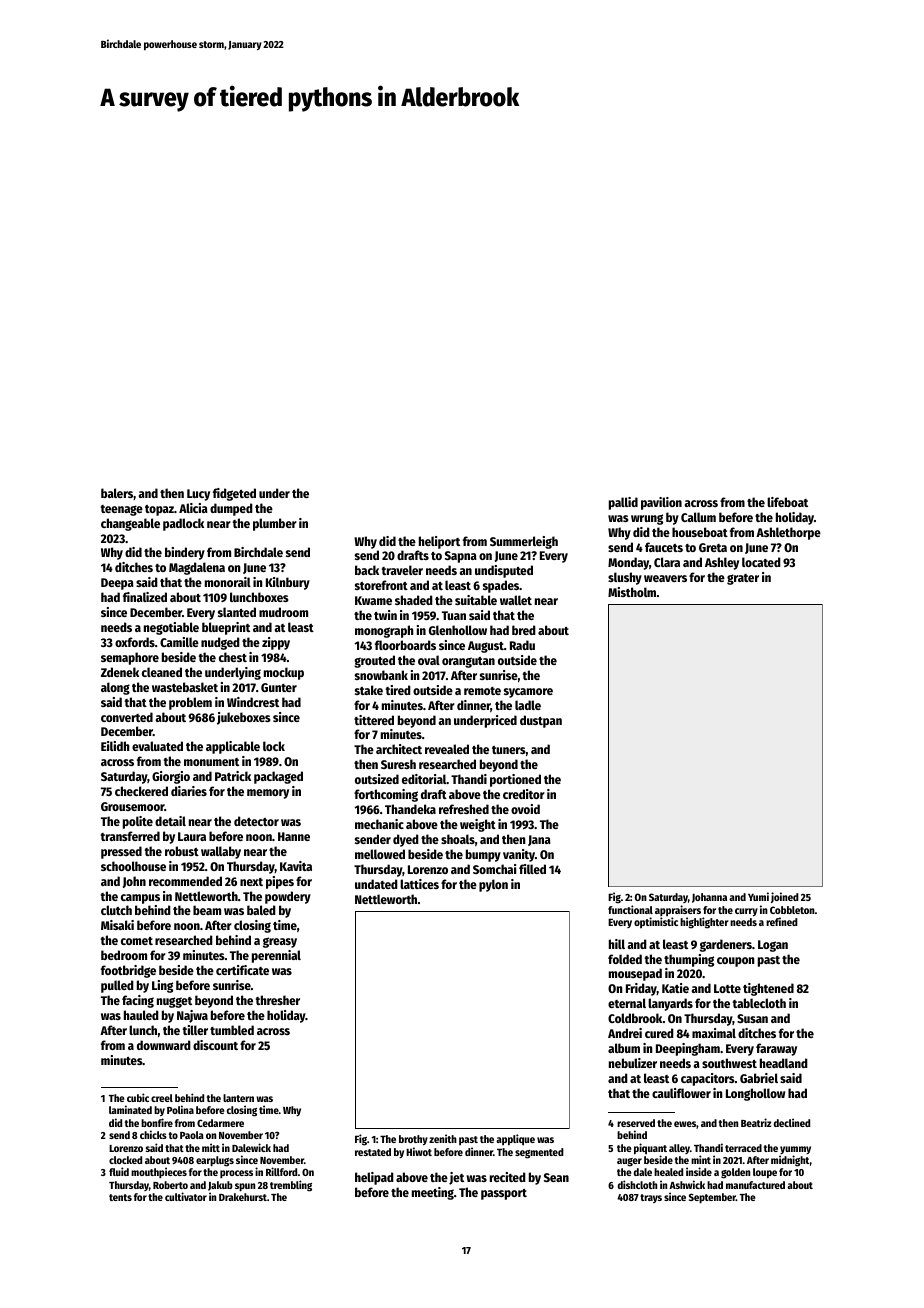 The width and height of the screenshot is (924, 1308). What do you see at coordinates (758, 896) in the screenshot?
I see `Yumi` at bounding box center [758, 896].
